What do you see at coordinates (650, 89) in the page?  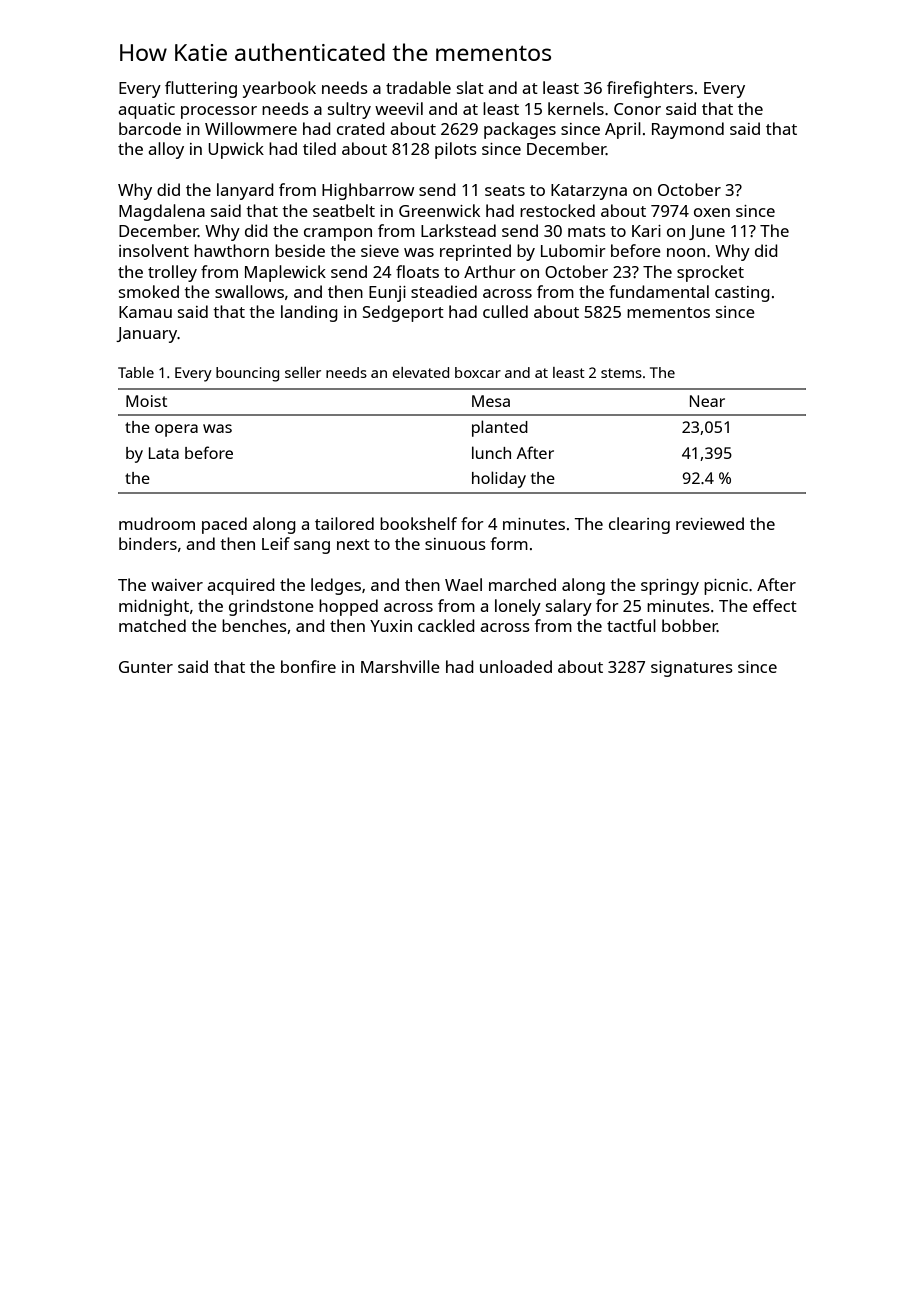 I see `firefighters` at bounding box center [650, 89].
